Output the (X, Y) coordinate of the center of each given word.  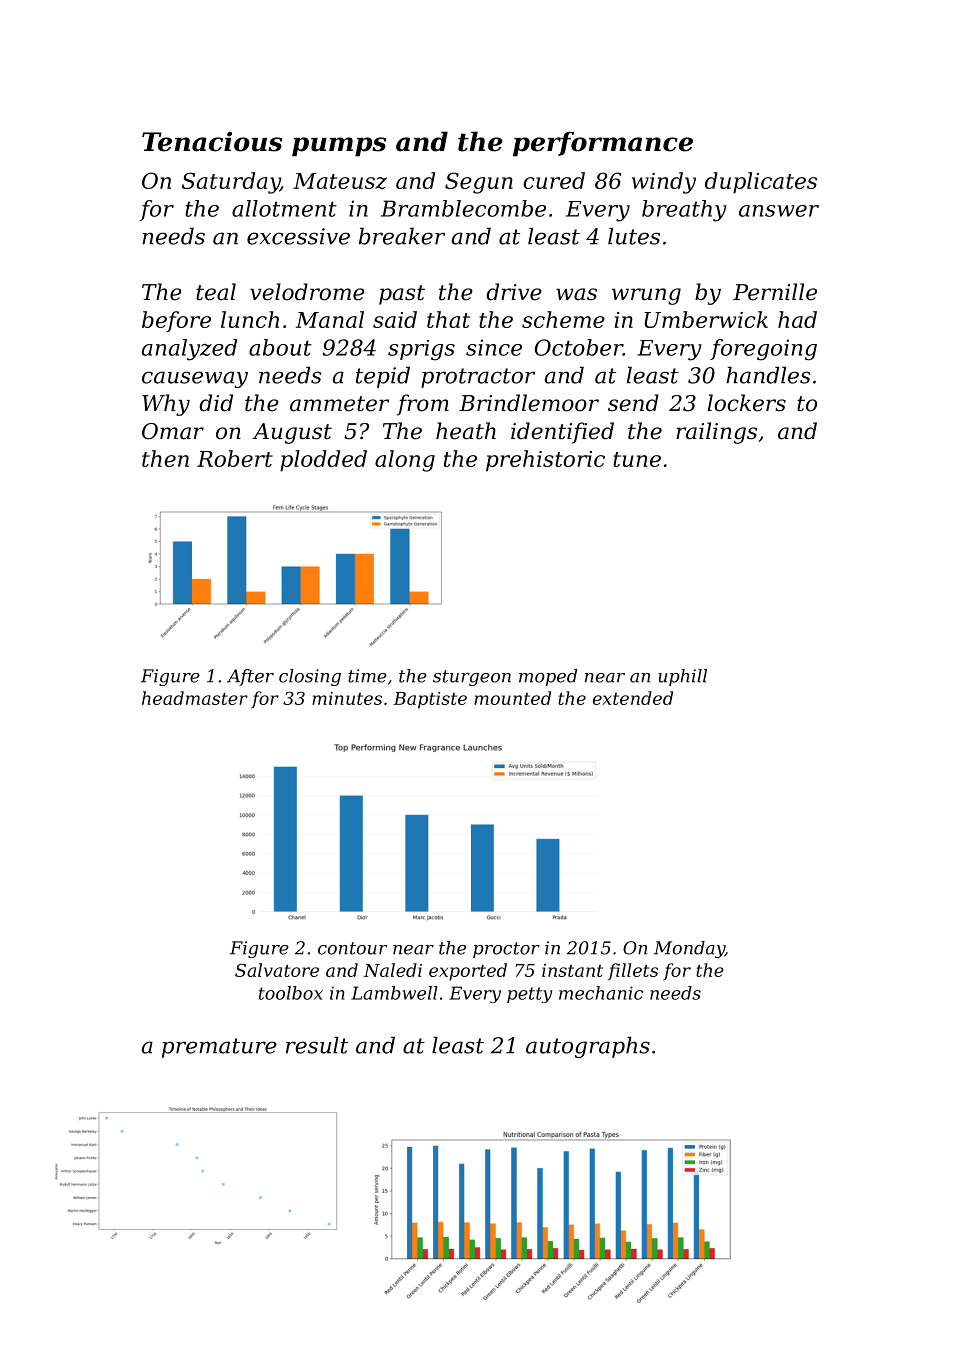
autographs (588, 1047)
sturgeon (472, 678)
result (317, 1045)
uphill (682, 677)
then (165, 458)
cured (554, 180)
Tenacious (212, 142)
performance (603, 144)
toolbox (291, 993)
